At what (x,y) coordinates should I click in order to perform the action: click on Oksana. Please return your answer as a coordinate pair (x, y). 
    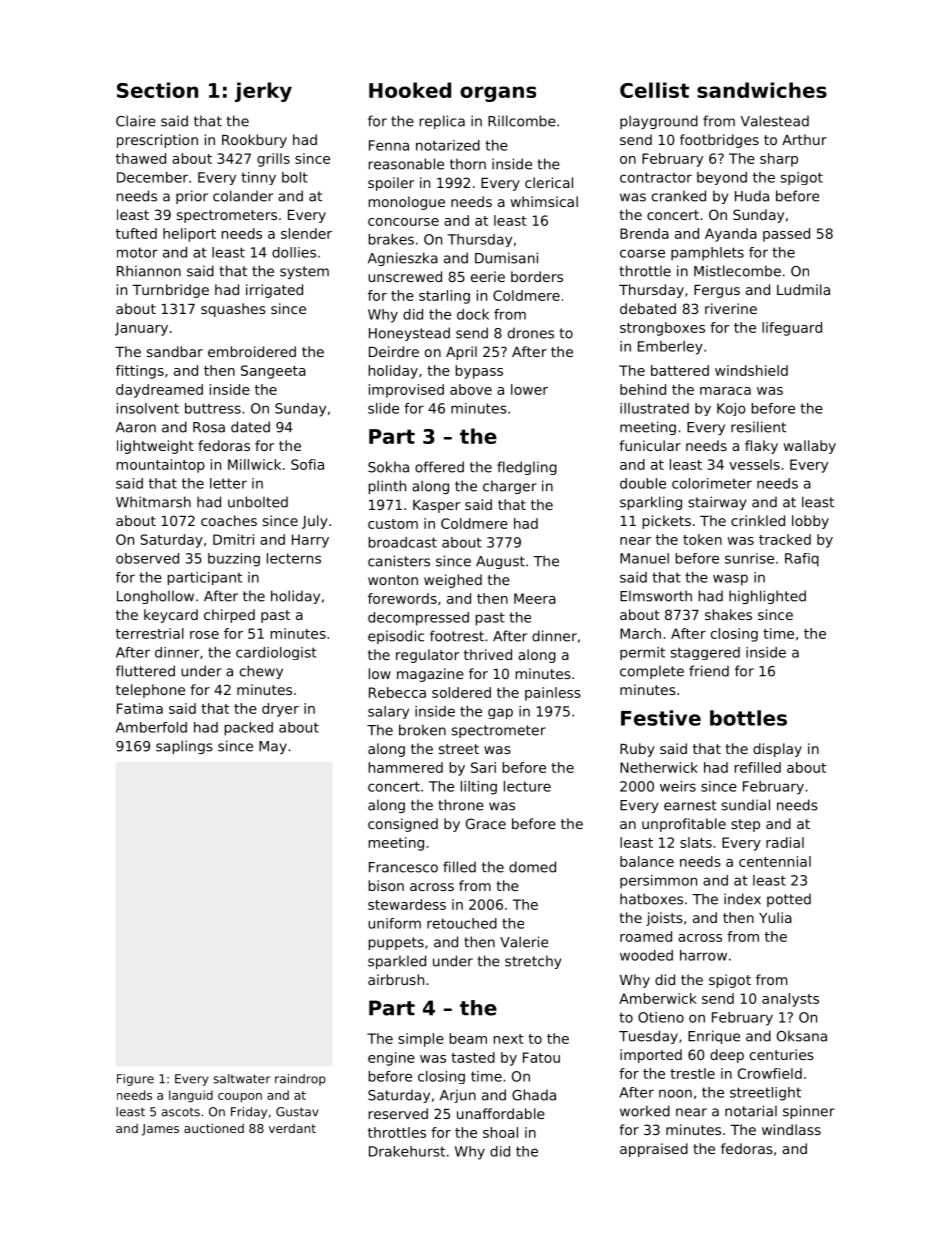
    Looking at the image, I should click on (802, 1036).
